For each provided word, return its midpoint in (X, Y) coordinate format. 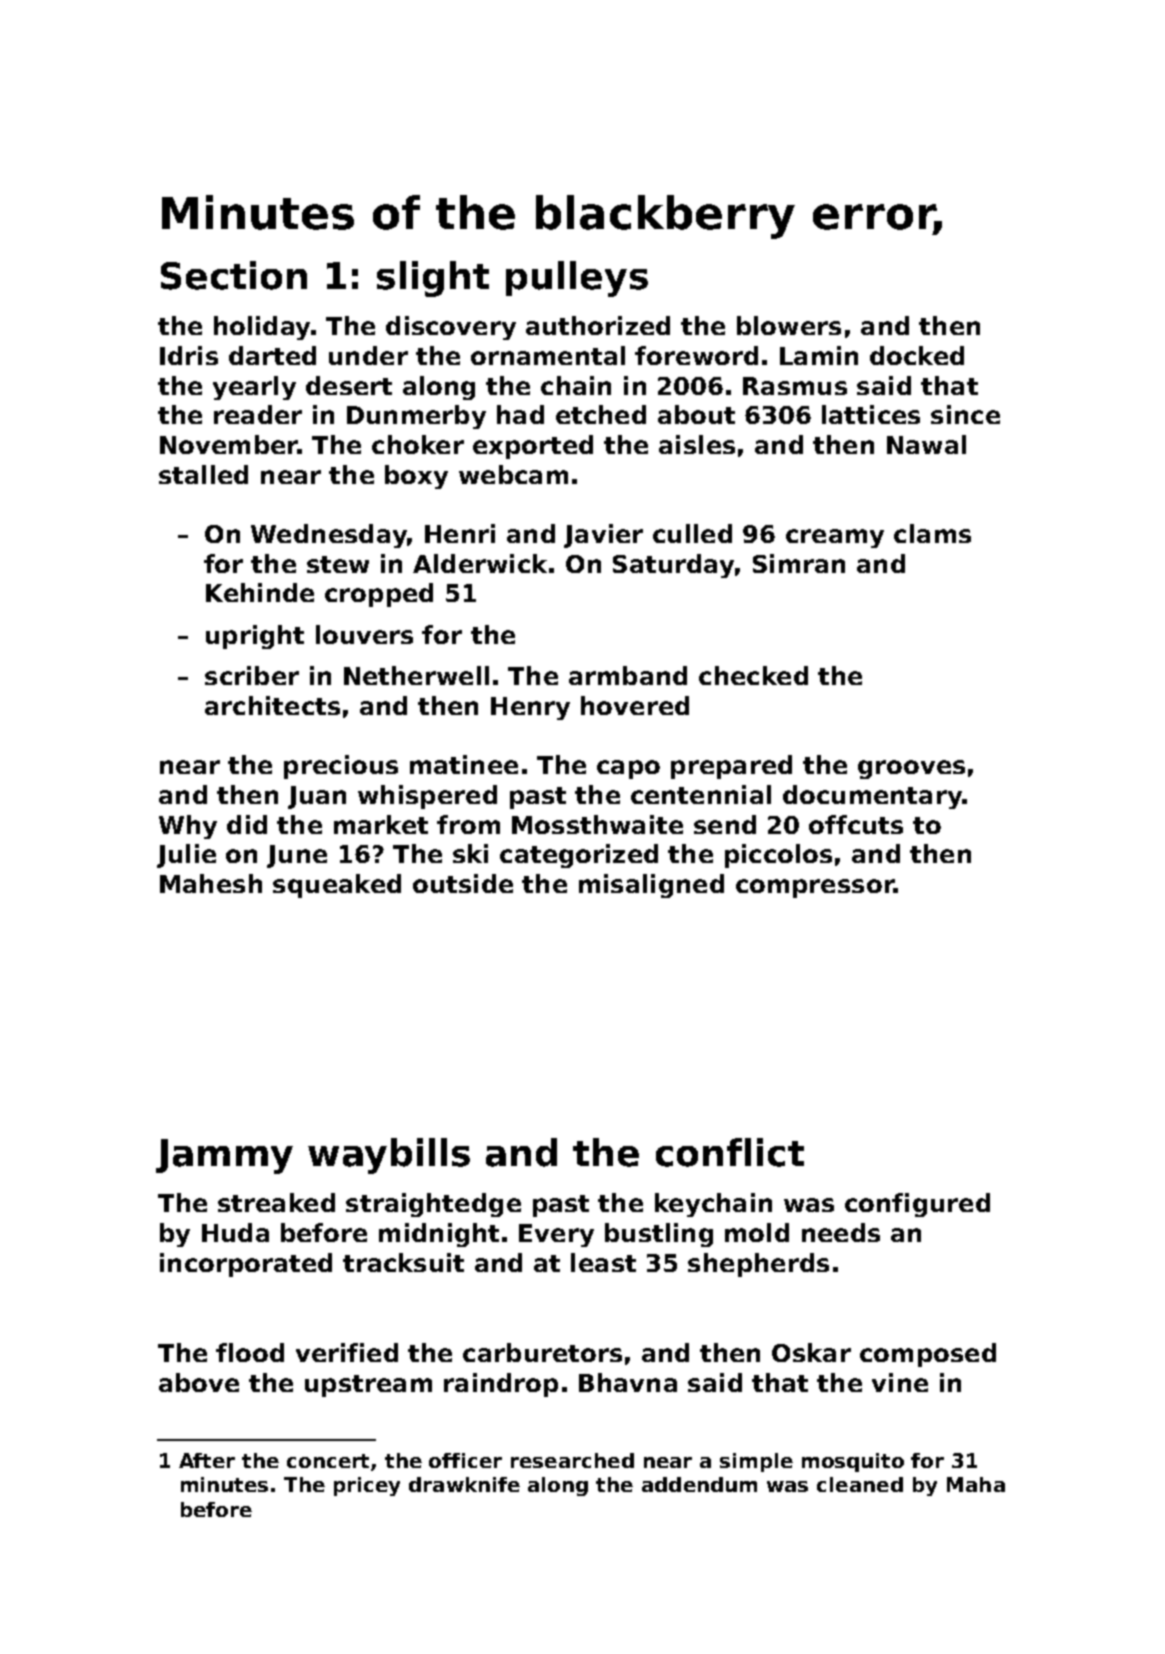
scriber (252, 675)
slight (433, 279)
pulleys (577, 279)
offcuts (856, 824)
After (207, 1460)
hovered (635, 705)
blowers (789, 325)
